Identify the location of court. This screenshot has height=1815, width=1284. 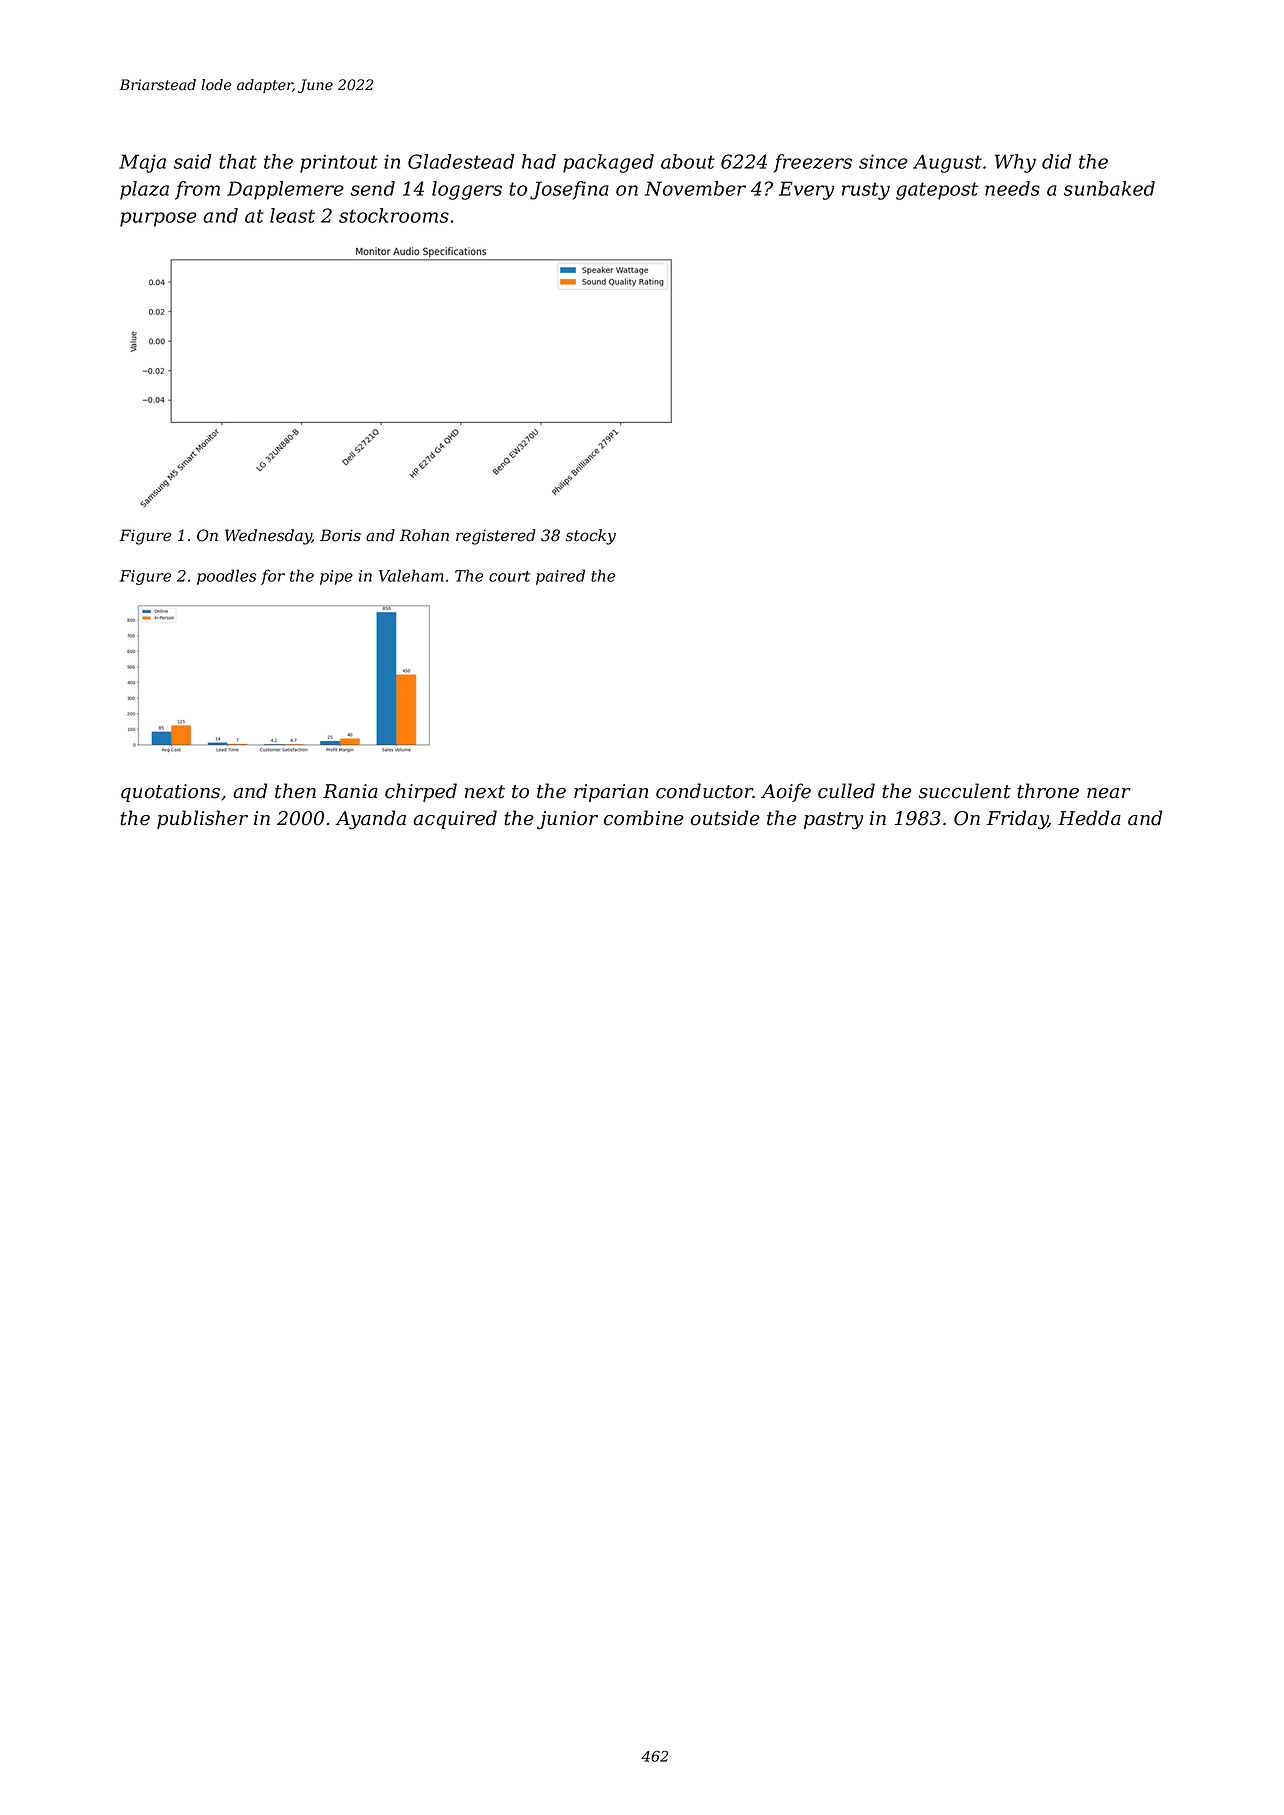
(509, 576).
